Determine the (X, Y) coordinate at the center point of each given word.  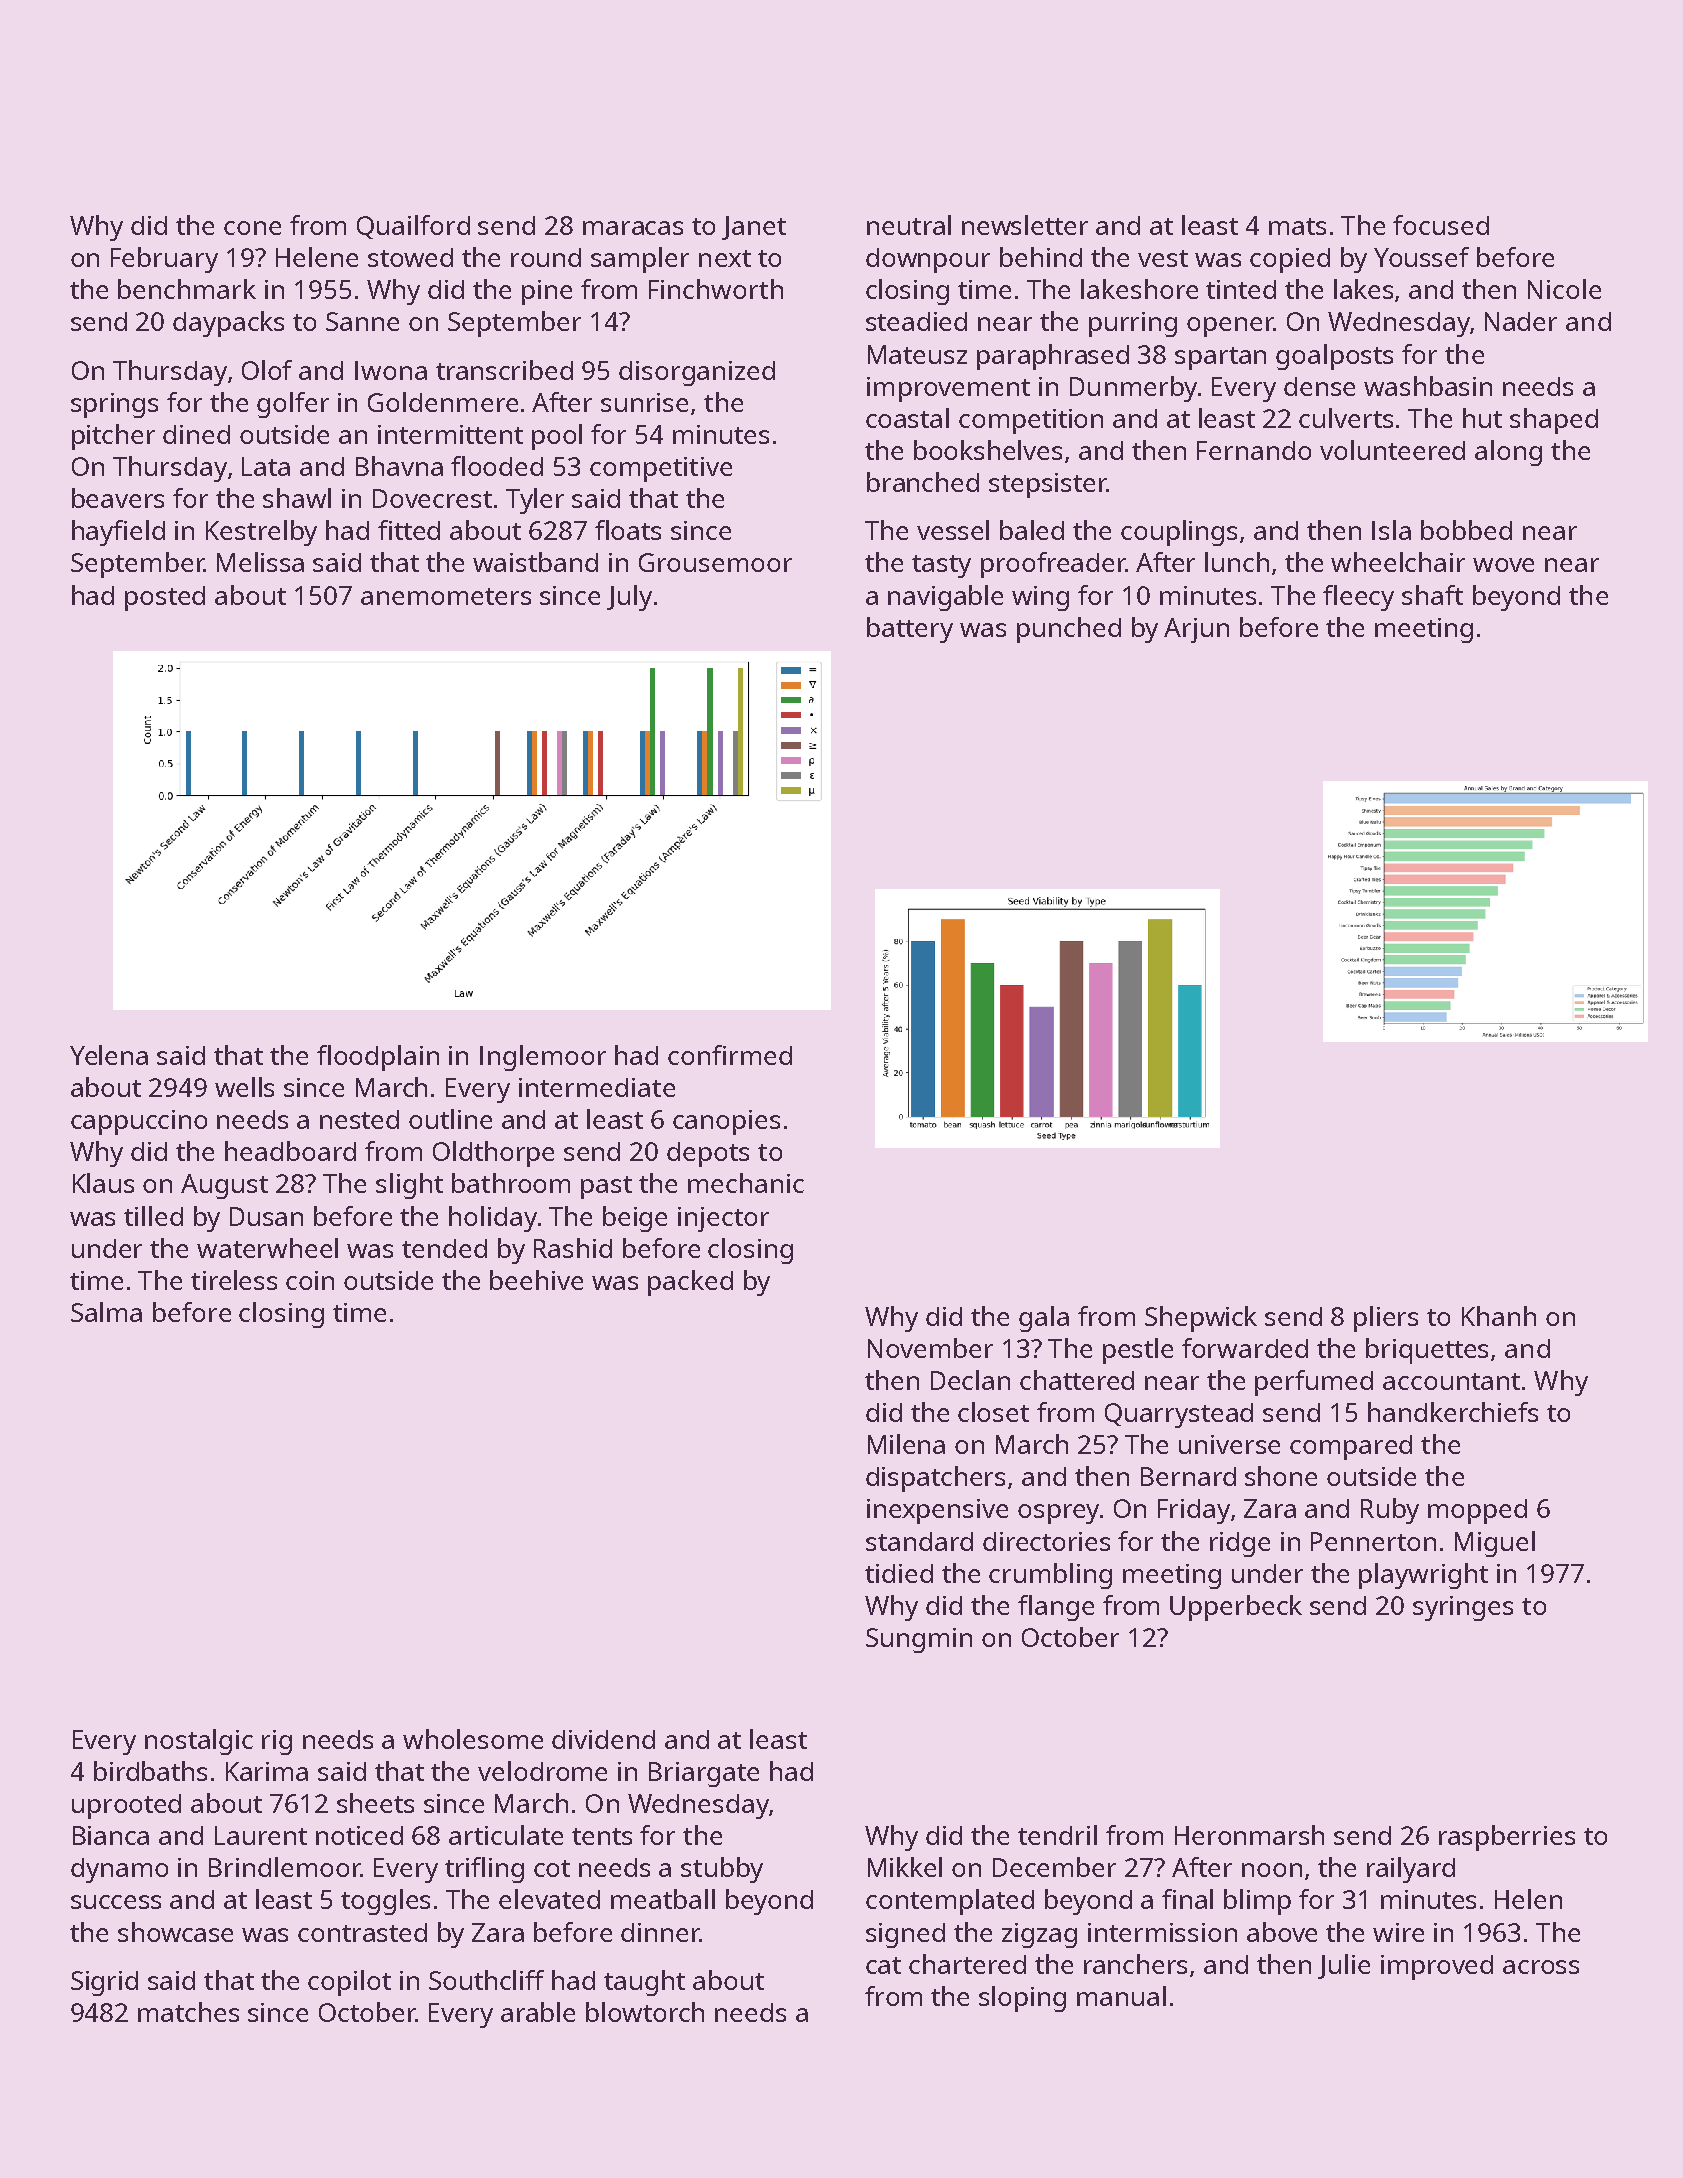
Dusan (266, 1216)
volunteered (1392, 450)
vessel (953, 530)
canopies (726, 1122)
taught (644, 1983)
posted (165, 598)
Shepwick (1201, 1319)
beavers (118, 498)
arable (538, 2012)
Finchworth (716, 289)
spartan (1220, 358)
